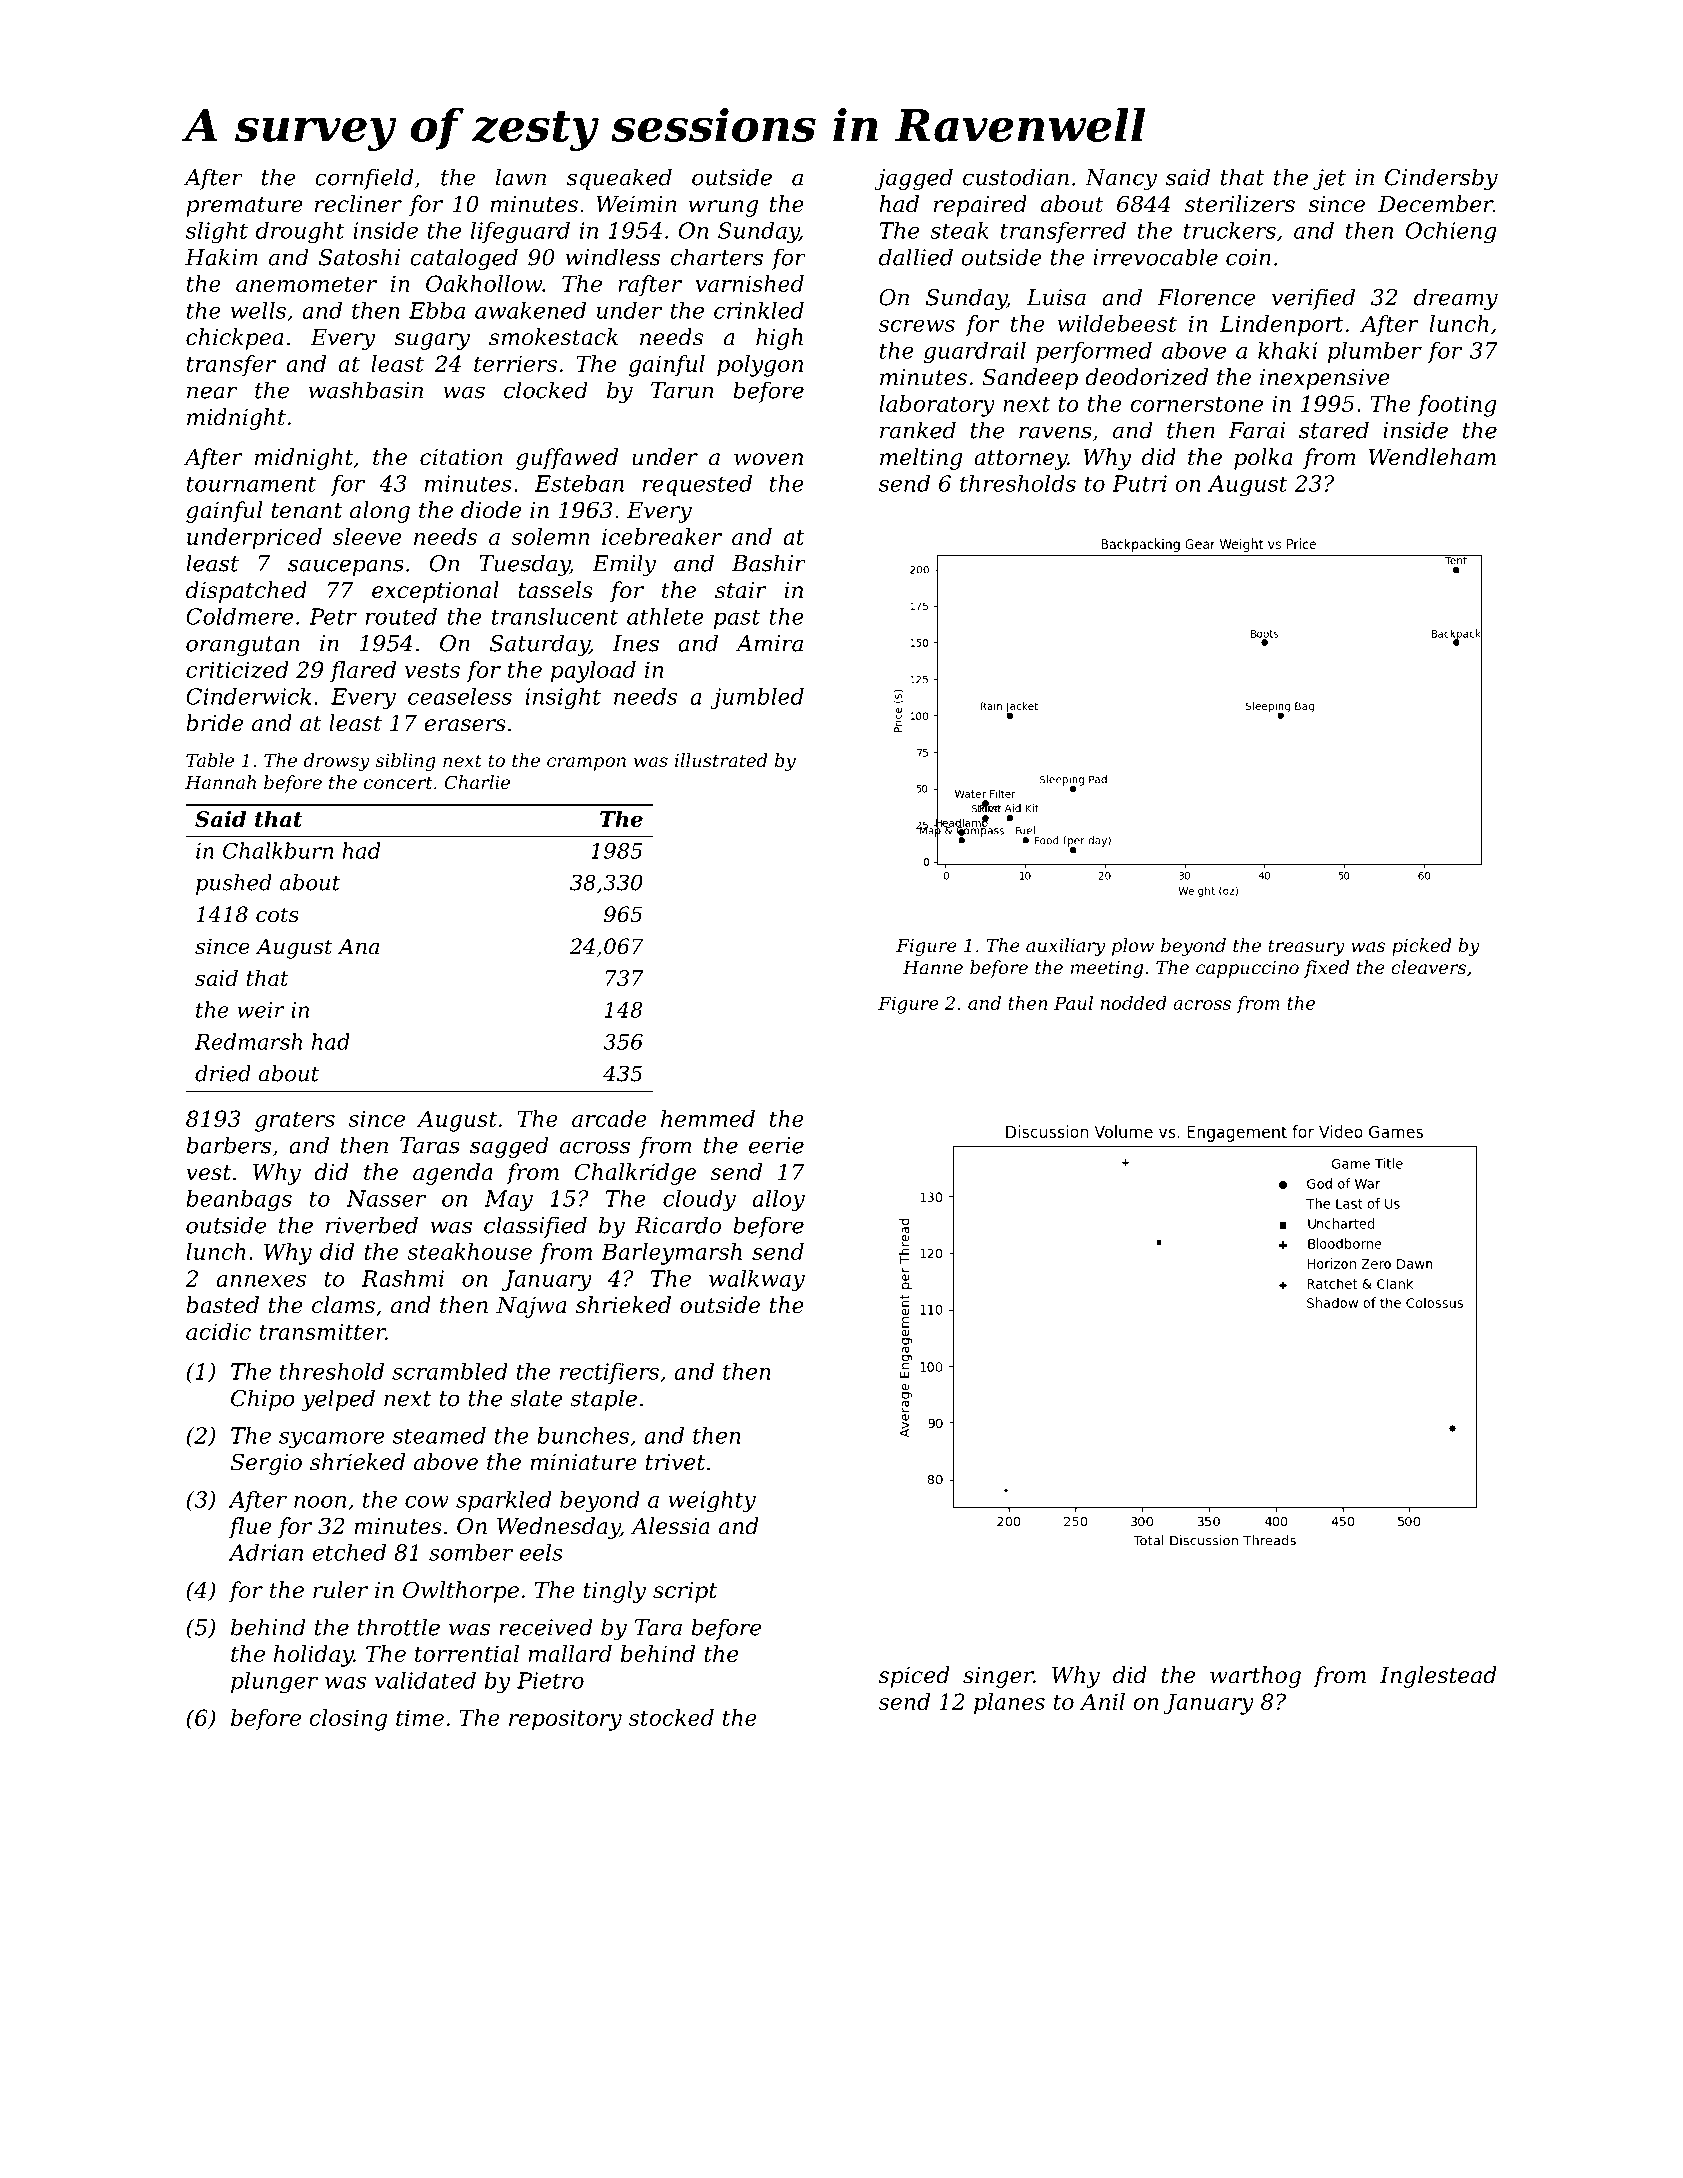  Describe the element at coordinates (1306, 947) in the page. I see `treasury` at that location.
